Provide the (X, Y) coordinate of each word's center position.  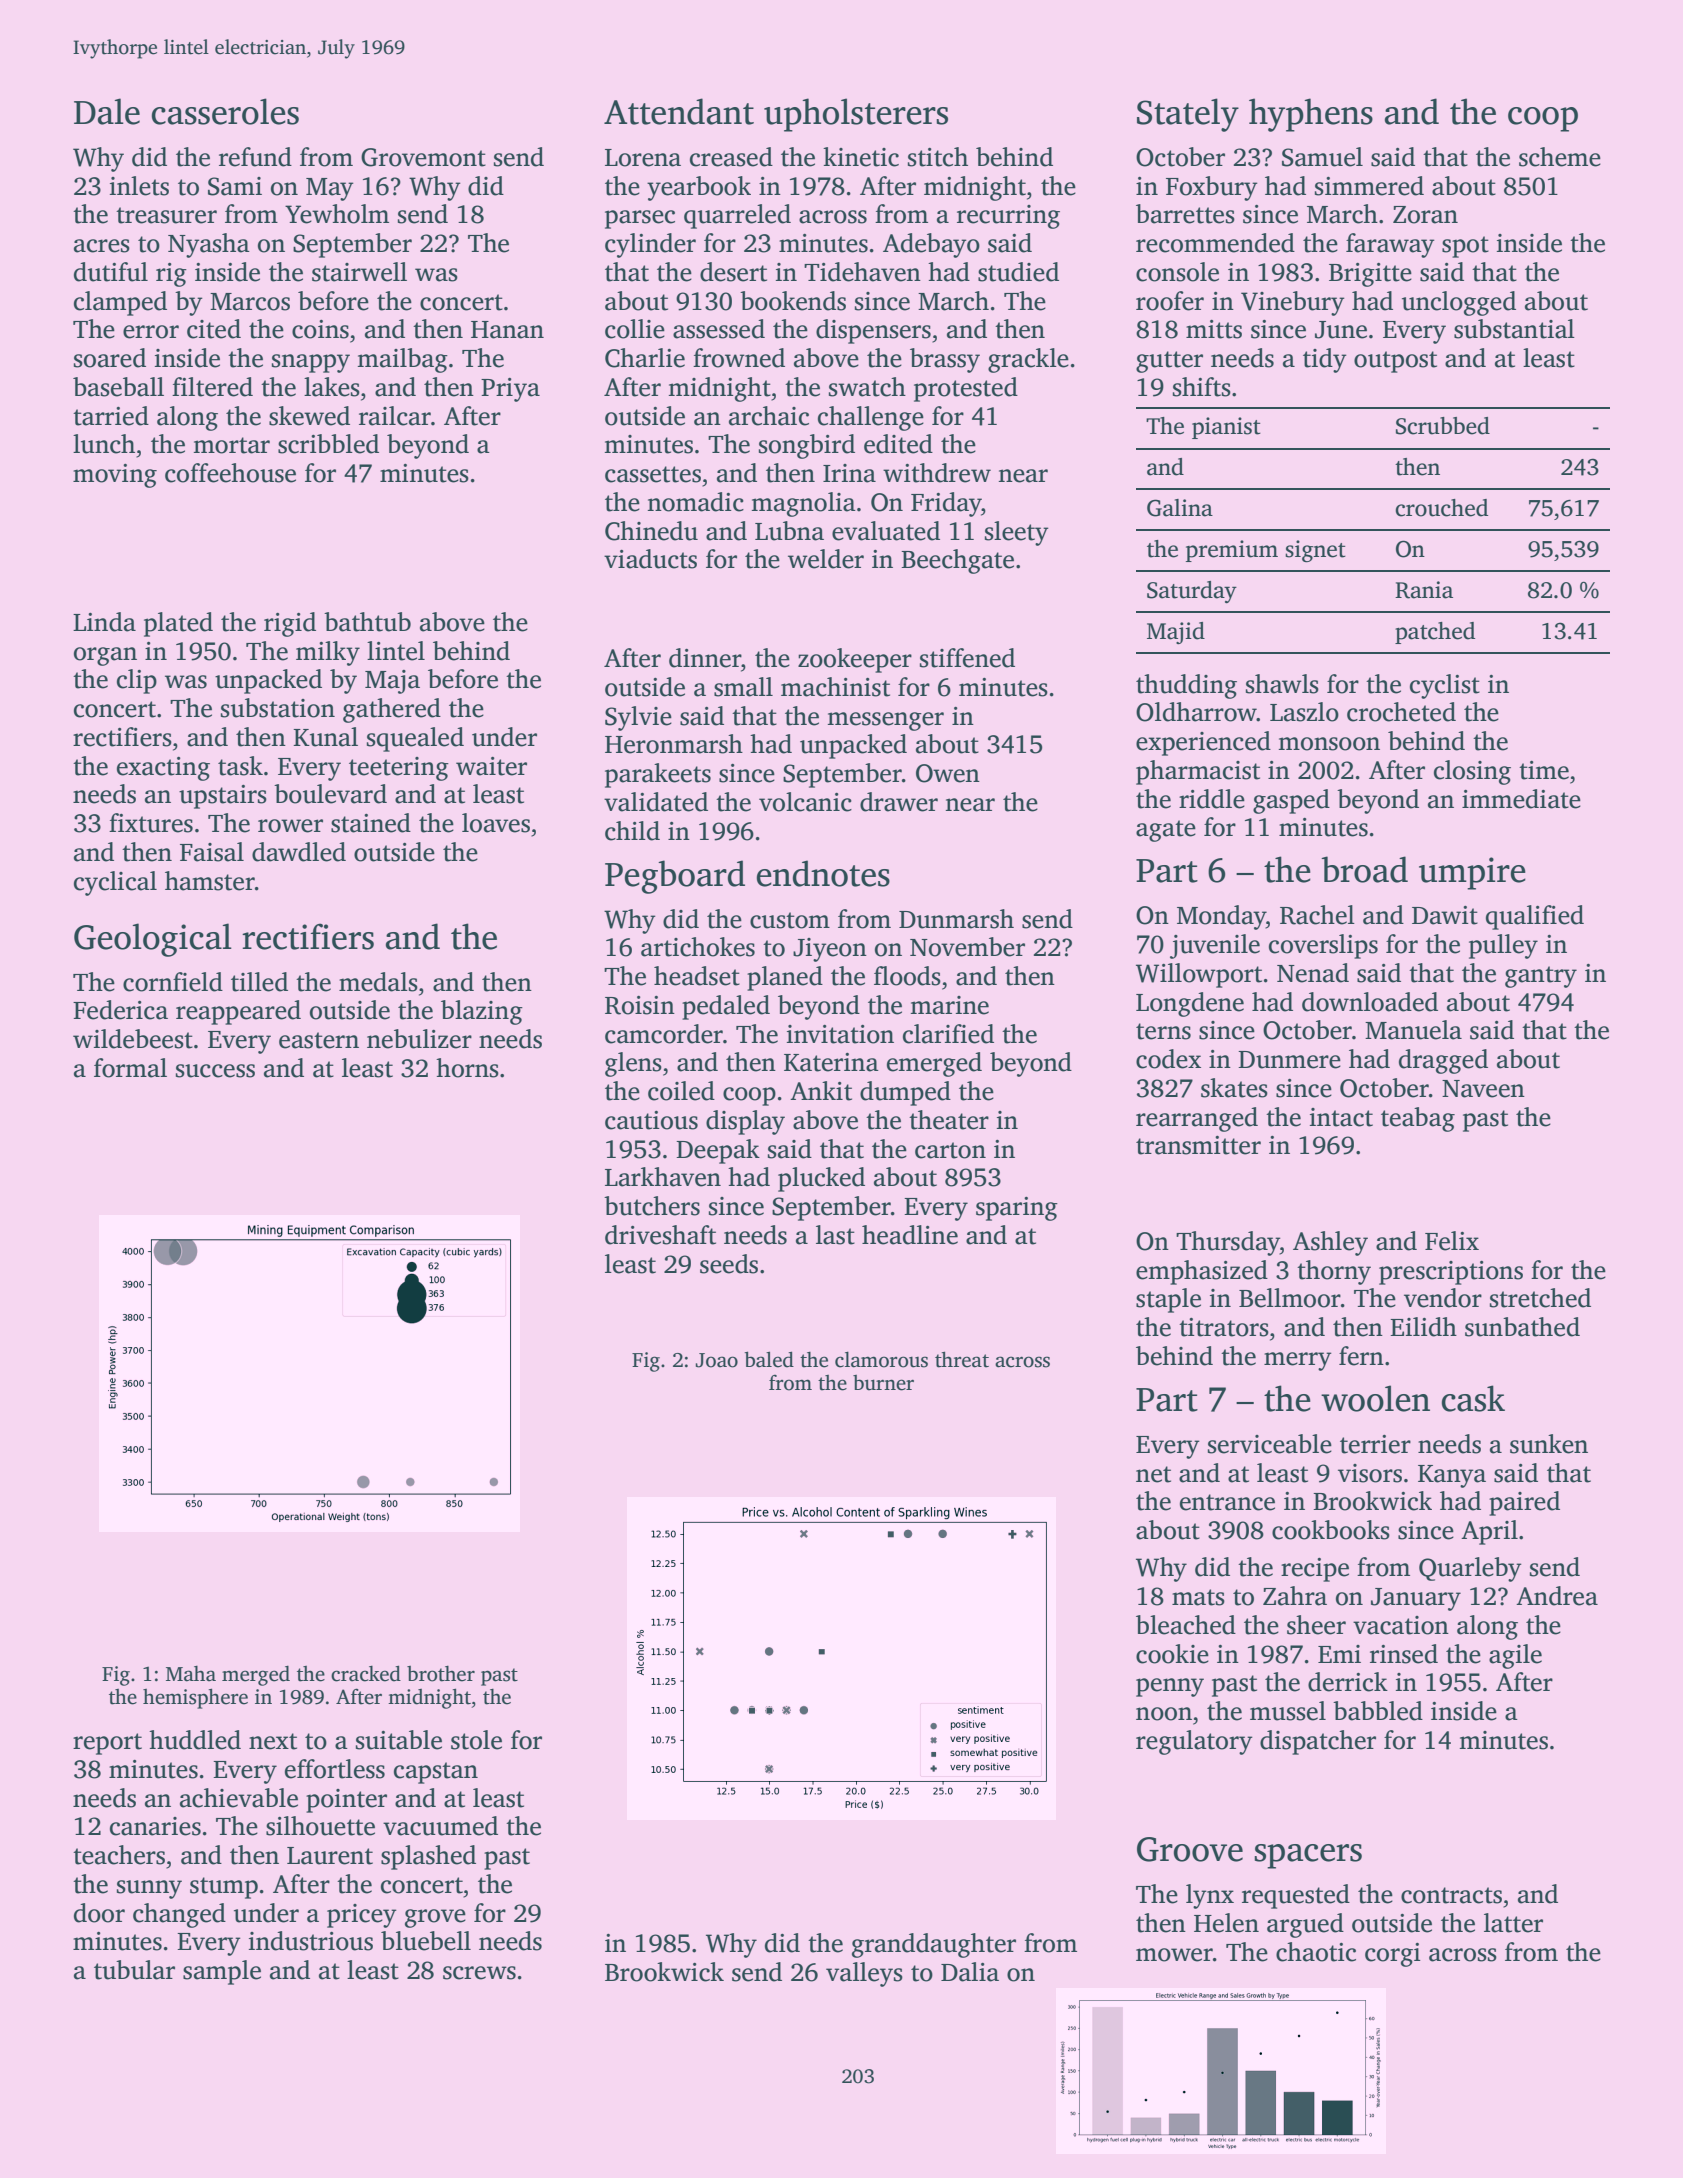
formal (130, 1068)
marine (950, 1005)
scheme (1560, 157)
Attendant (679, 111)
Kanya (1452, 1476)
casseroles (225, 111)
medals (378, 982)
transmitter (1198, 1145)
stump (224, 1888)
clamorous (881, 1359)
